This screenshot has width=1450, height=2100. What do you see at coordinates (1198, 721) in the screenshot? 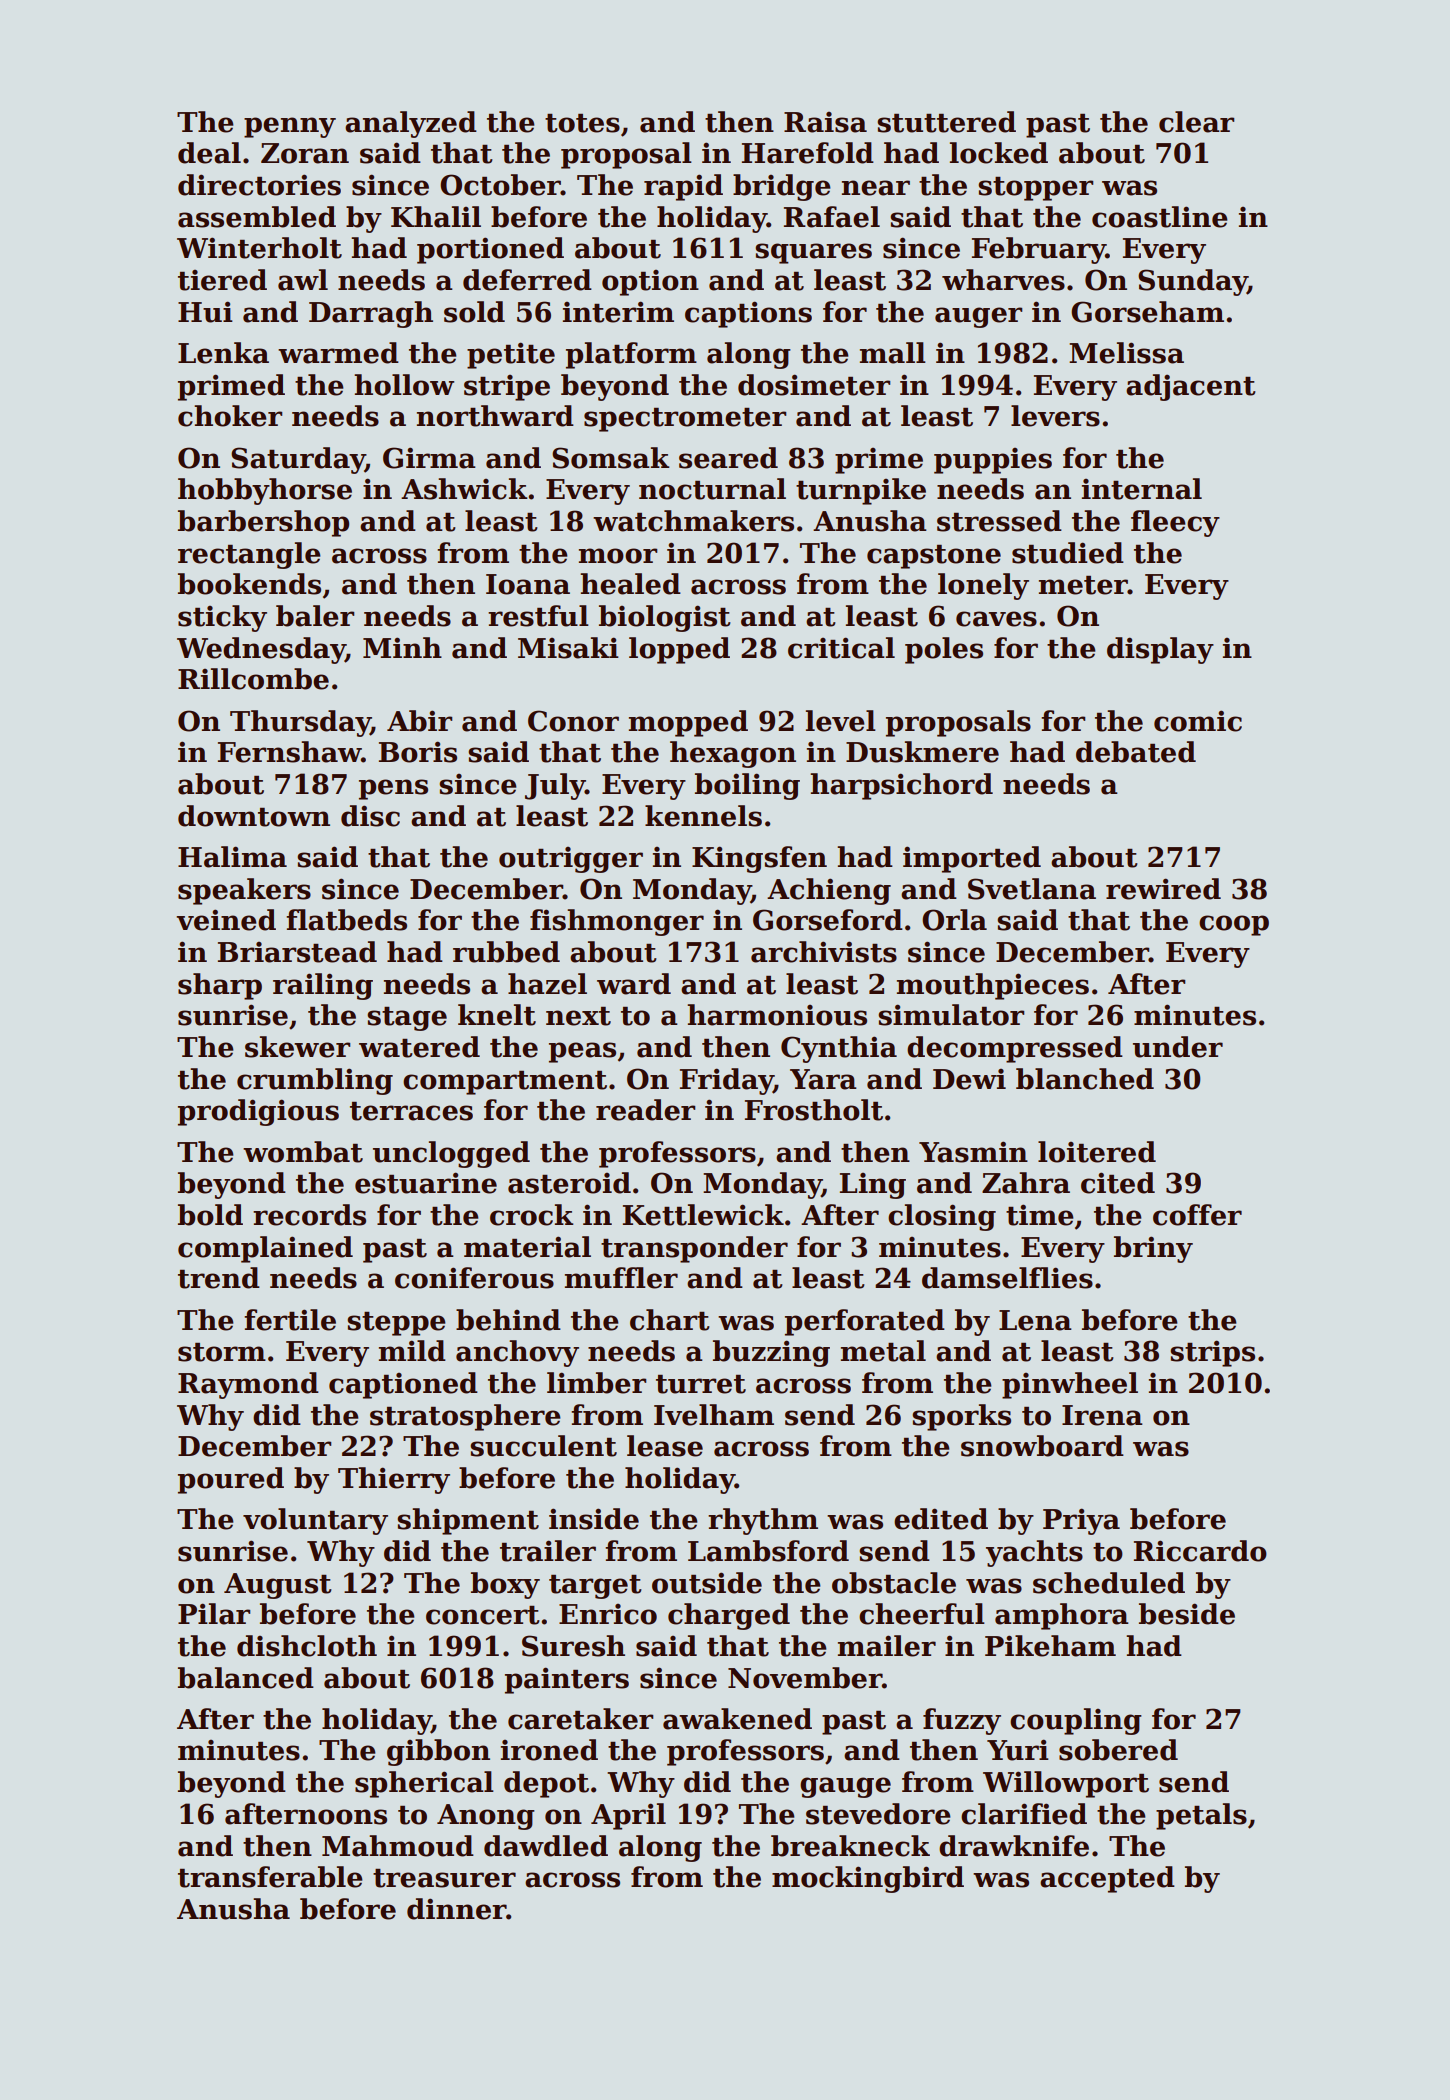
I see `comic` at bounding box center [1198, 721].
